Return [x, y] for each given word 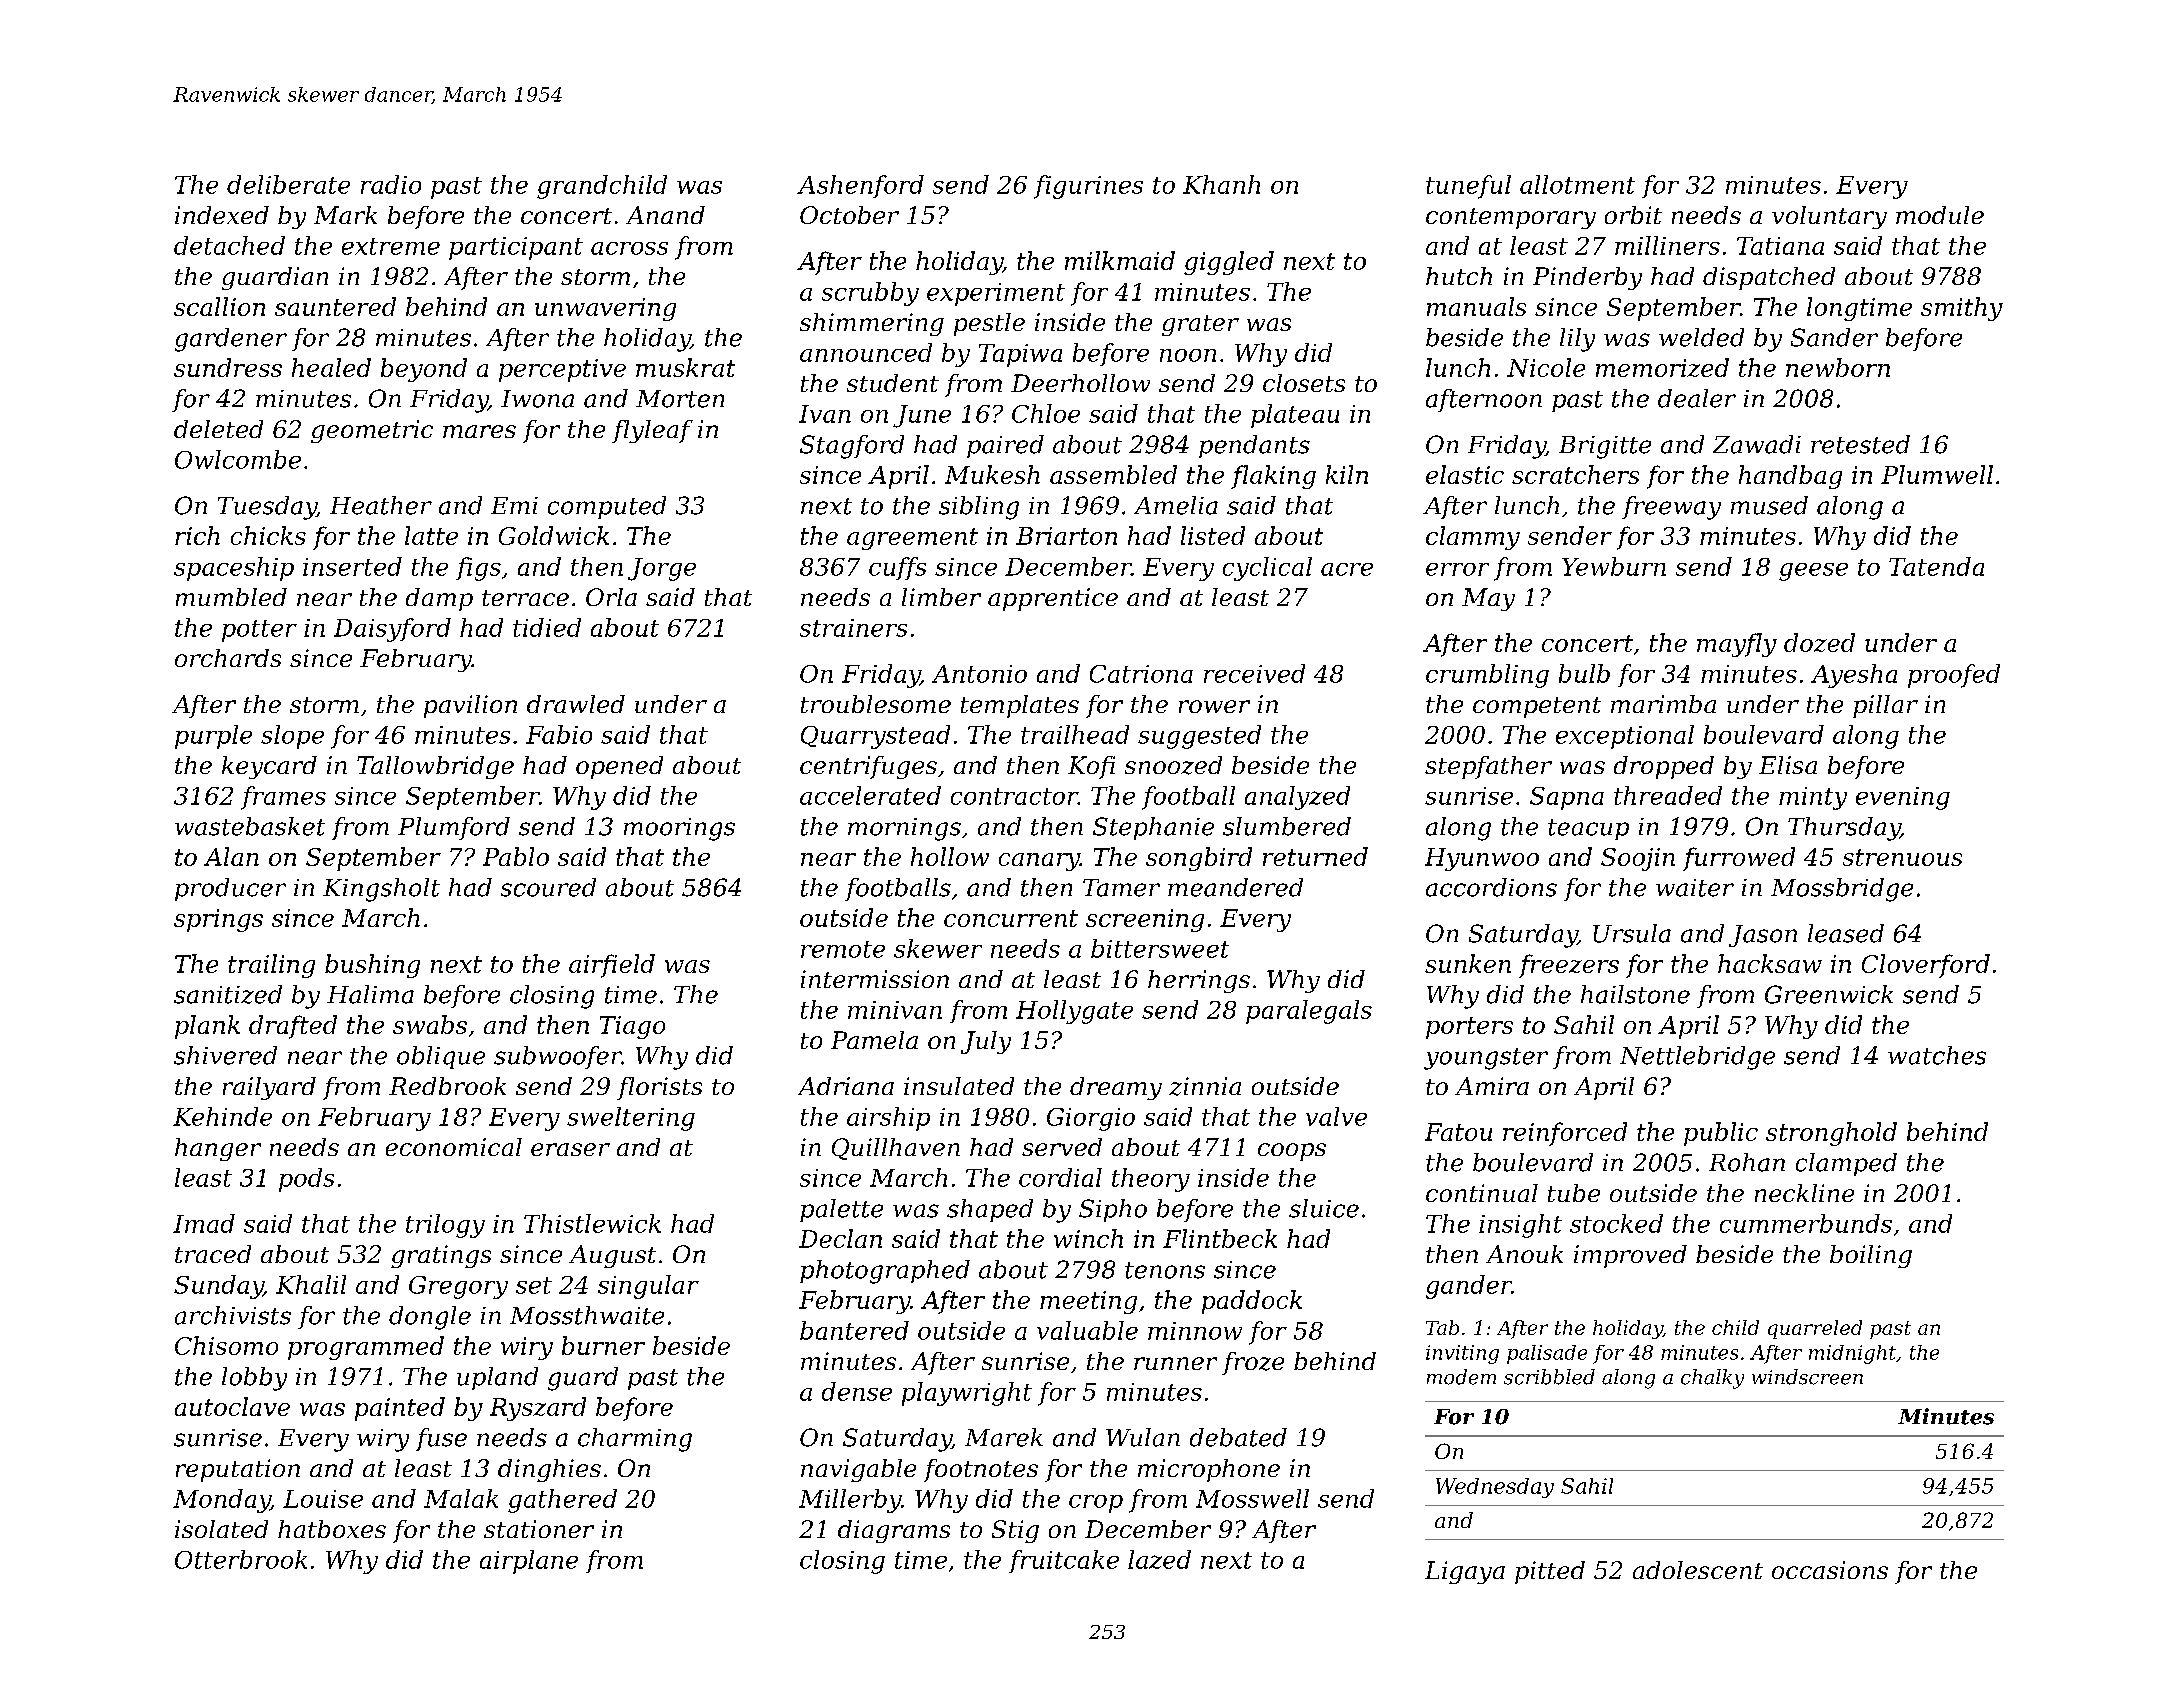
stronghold [1831, 1134]
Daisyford [392, 630]
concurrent [1011, 918]
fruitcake [1064, 1561]
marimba [1663, 704]
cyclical [1267, 569]
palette [841, 1210]
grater [1200, 325]
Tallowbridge [435, 767]
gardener [231, 340]
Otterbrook [241, 1559]
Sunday [218, 1287]
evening [1903, 798]
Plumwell [1937, 474]
